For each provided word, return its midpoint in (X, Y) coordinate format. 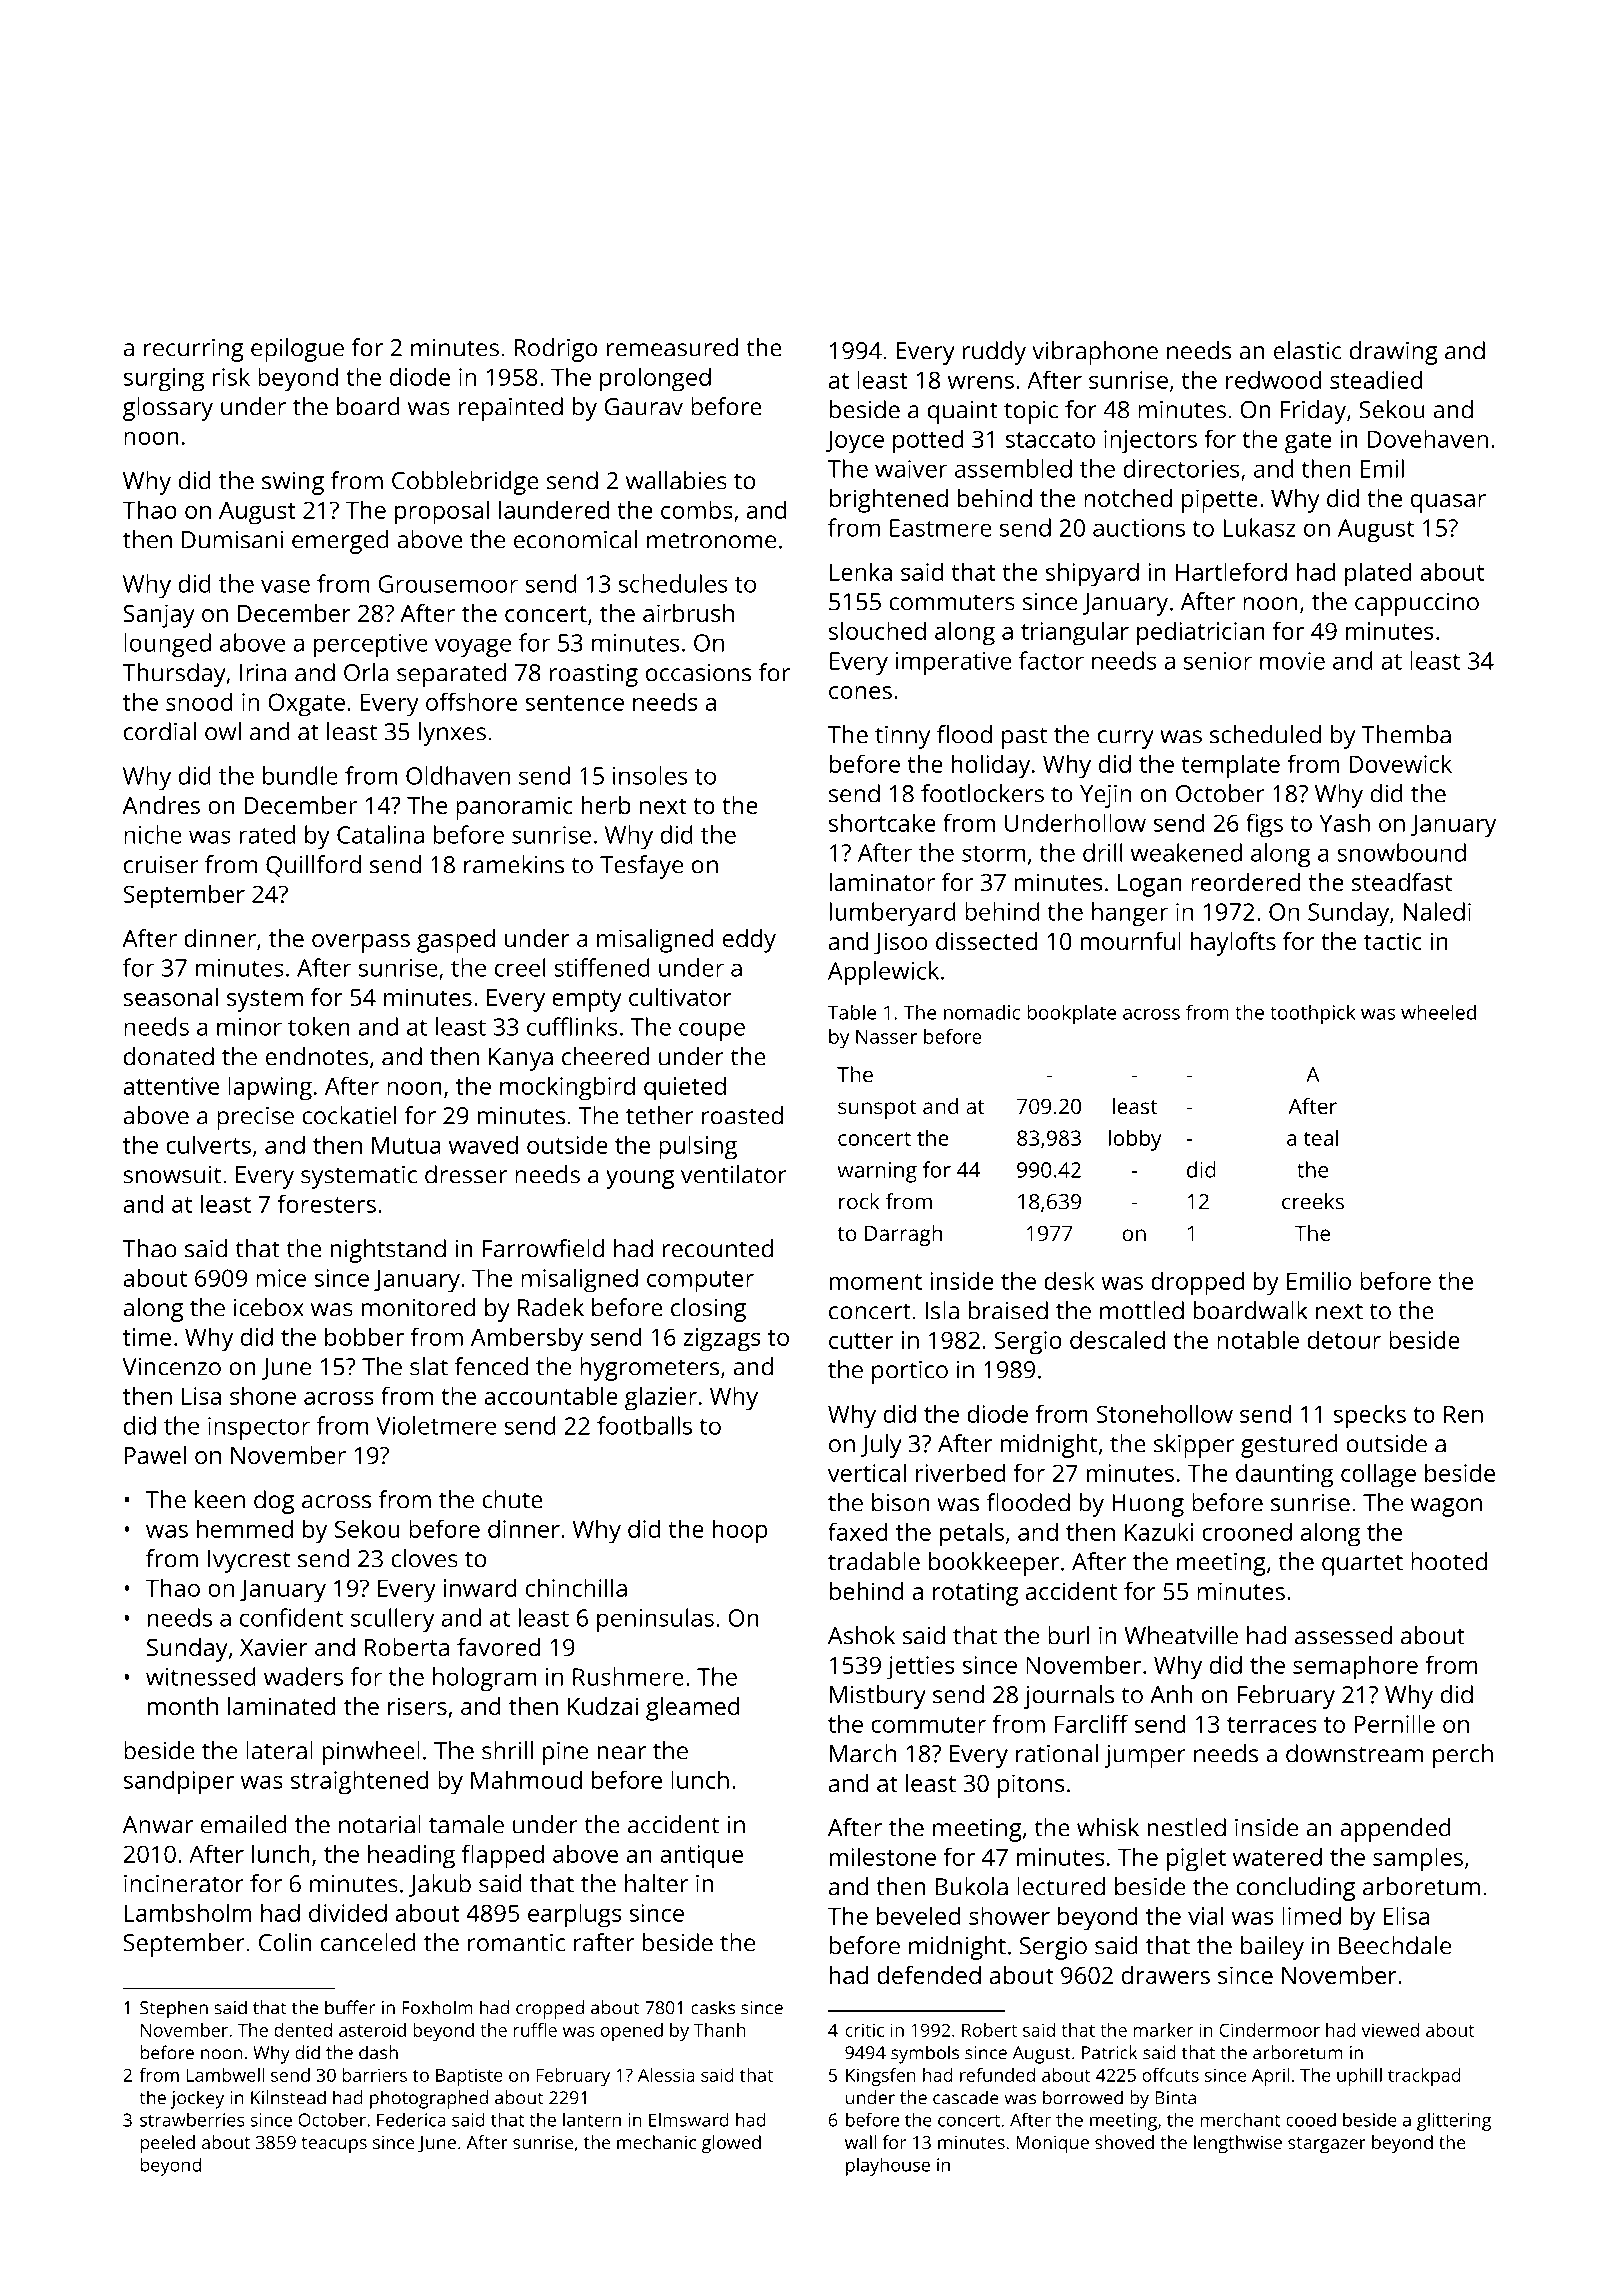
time (147, 1337)
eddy (749, 941)
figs (1264, 825)
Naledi (1437, 911)
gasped (456, 941)
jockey (197, 2099)
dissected (986, 941)
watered (1277, 1856)
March (863, 1753)
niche (153, 834)
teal (1320, 1137)
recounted (718, 1248)
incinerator (184, 1884)
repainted (511, 409)
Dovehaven (1428, 438)
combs (697, 509)
